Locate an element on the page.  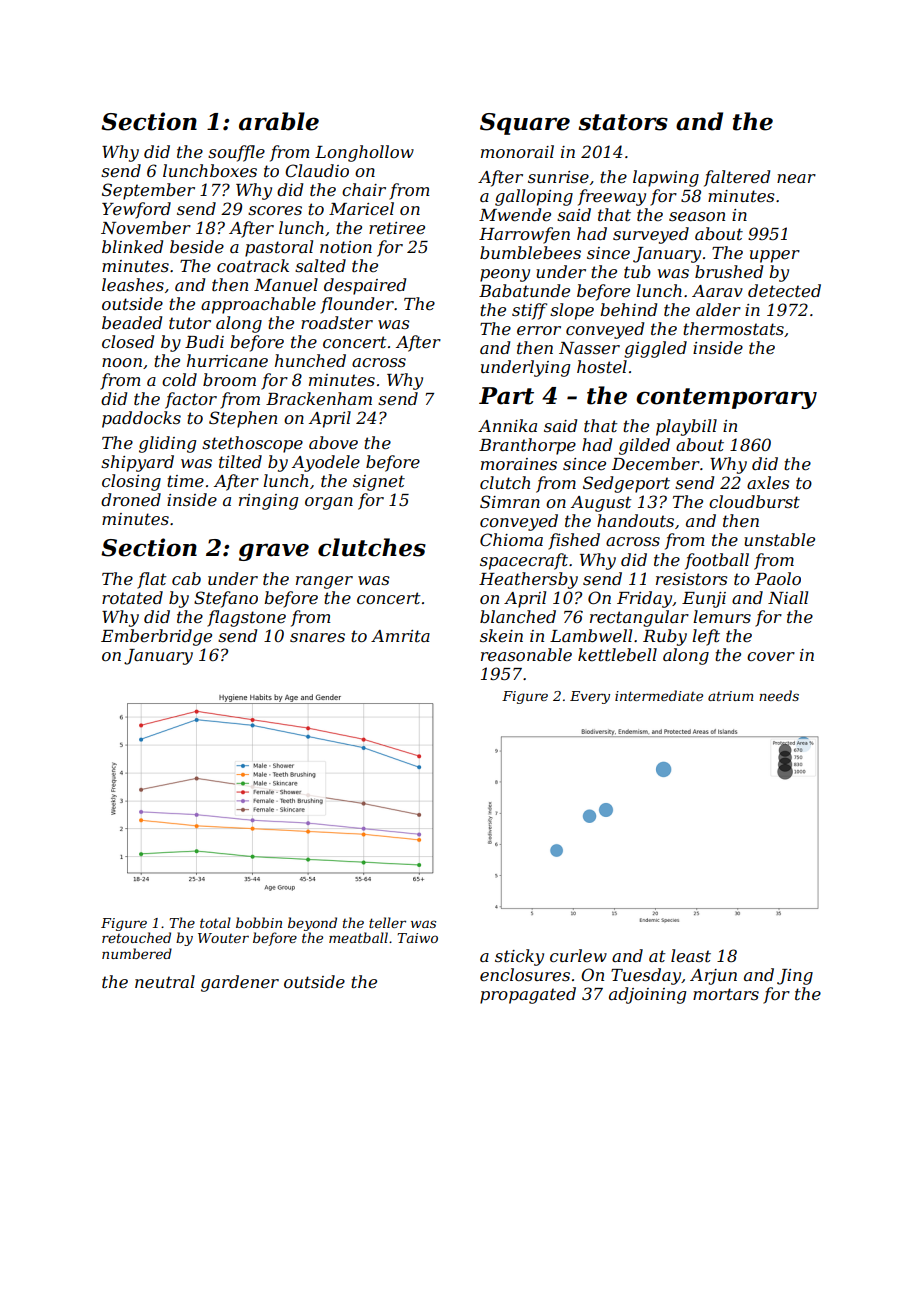
Sedgeport is located at coordinates (626, 484).
